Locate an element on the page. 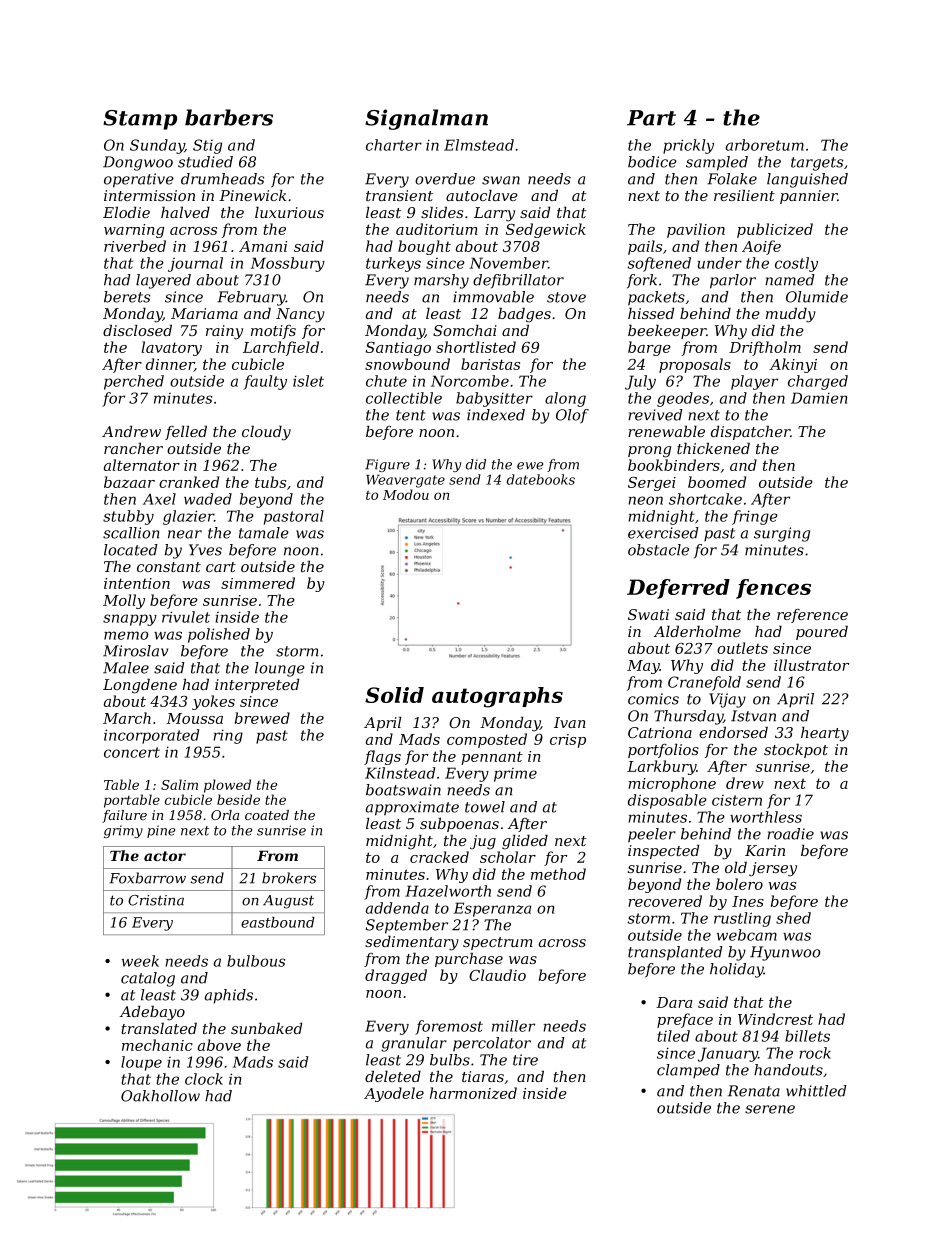 The width and height of the document is (952, 1233). eastbound is located at coordinates (278, 922).
